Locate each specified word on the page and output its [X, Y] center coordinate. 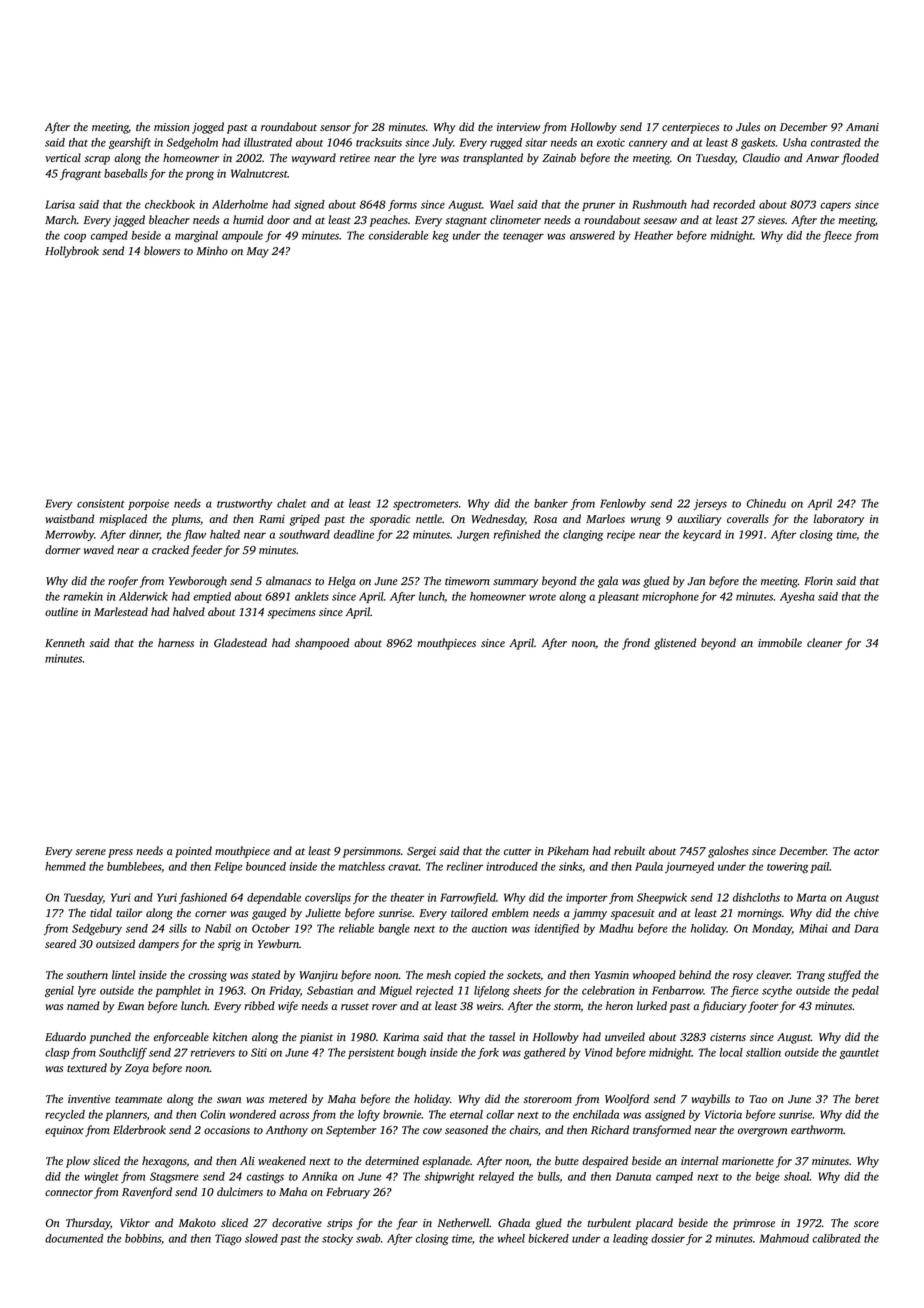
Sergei [421, 852]
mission [172, 127]
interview [518, 127]
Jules [748, 127]
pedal [865, 991]
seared [60, 943]
